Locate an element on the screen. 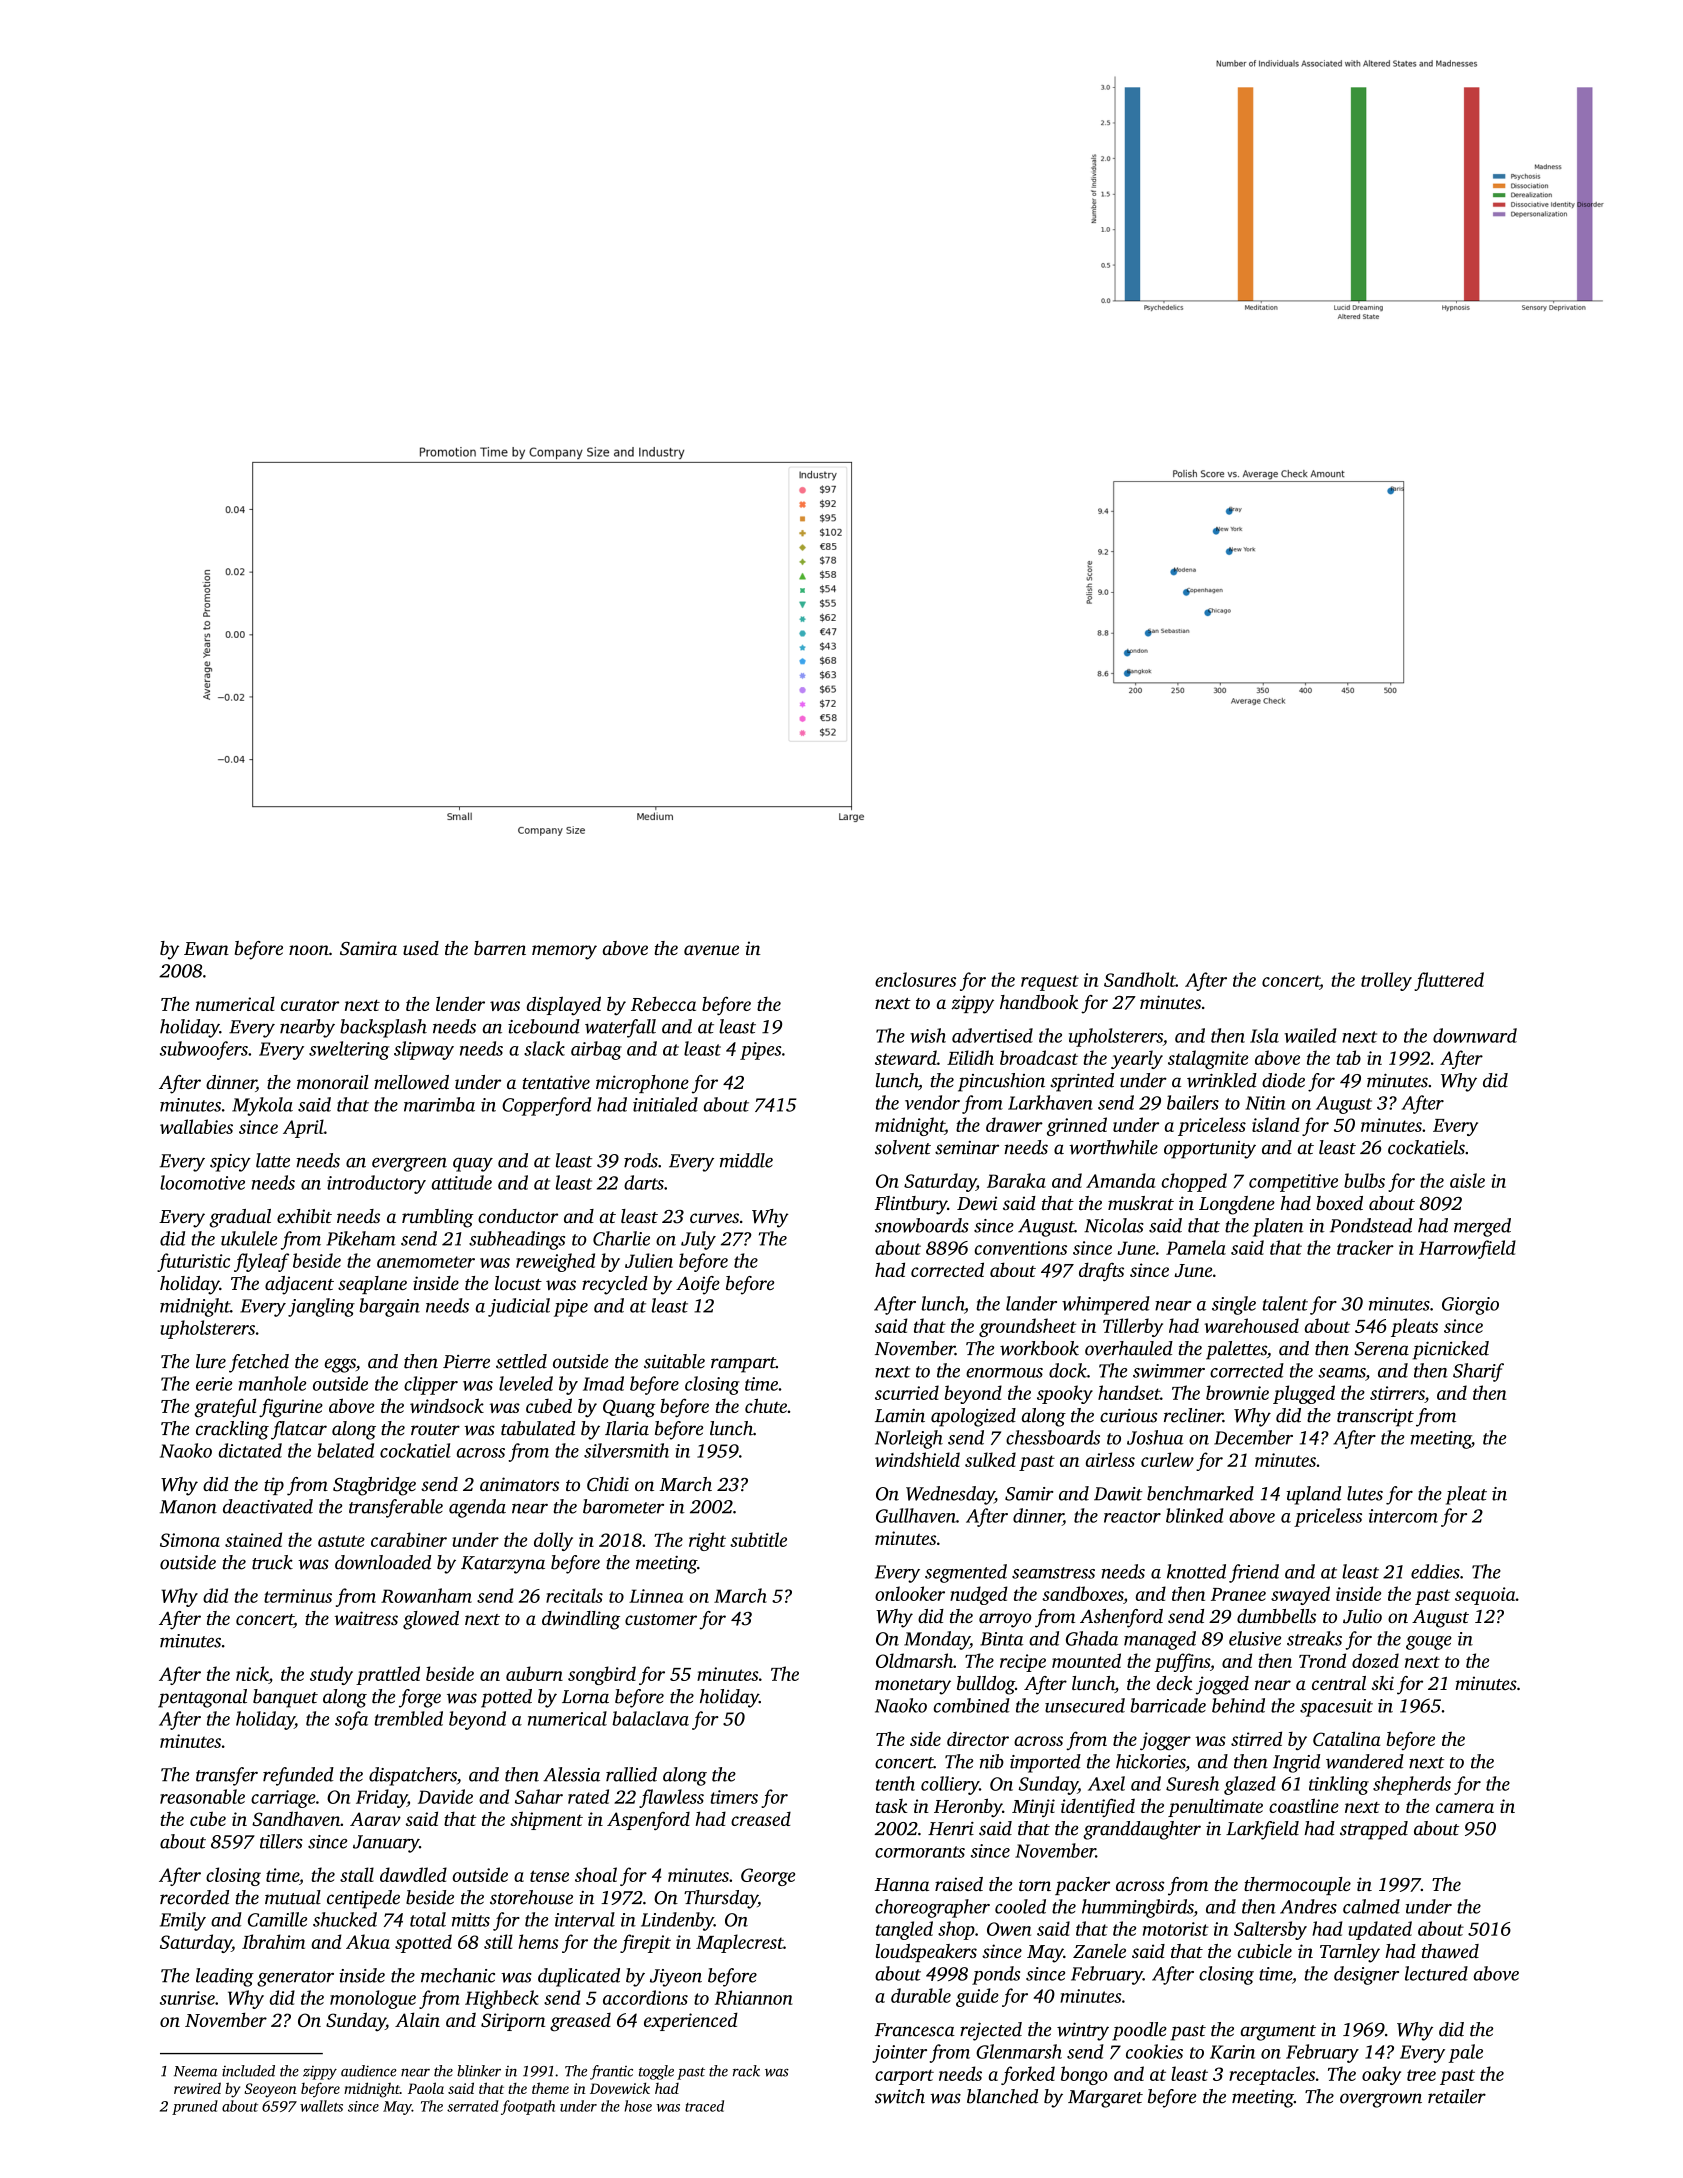  Ewan is located at coordinates (206, 948).
